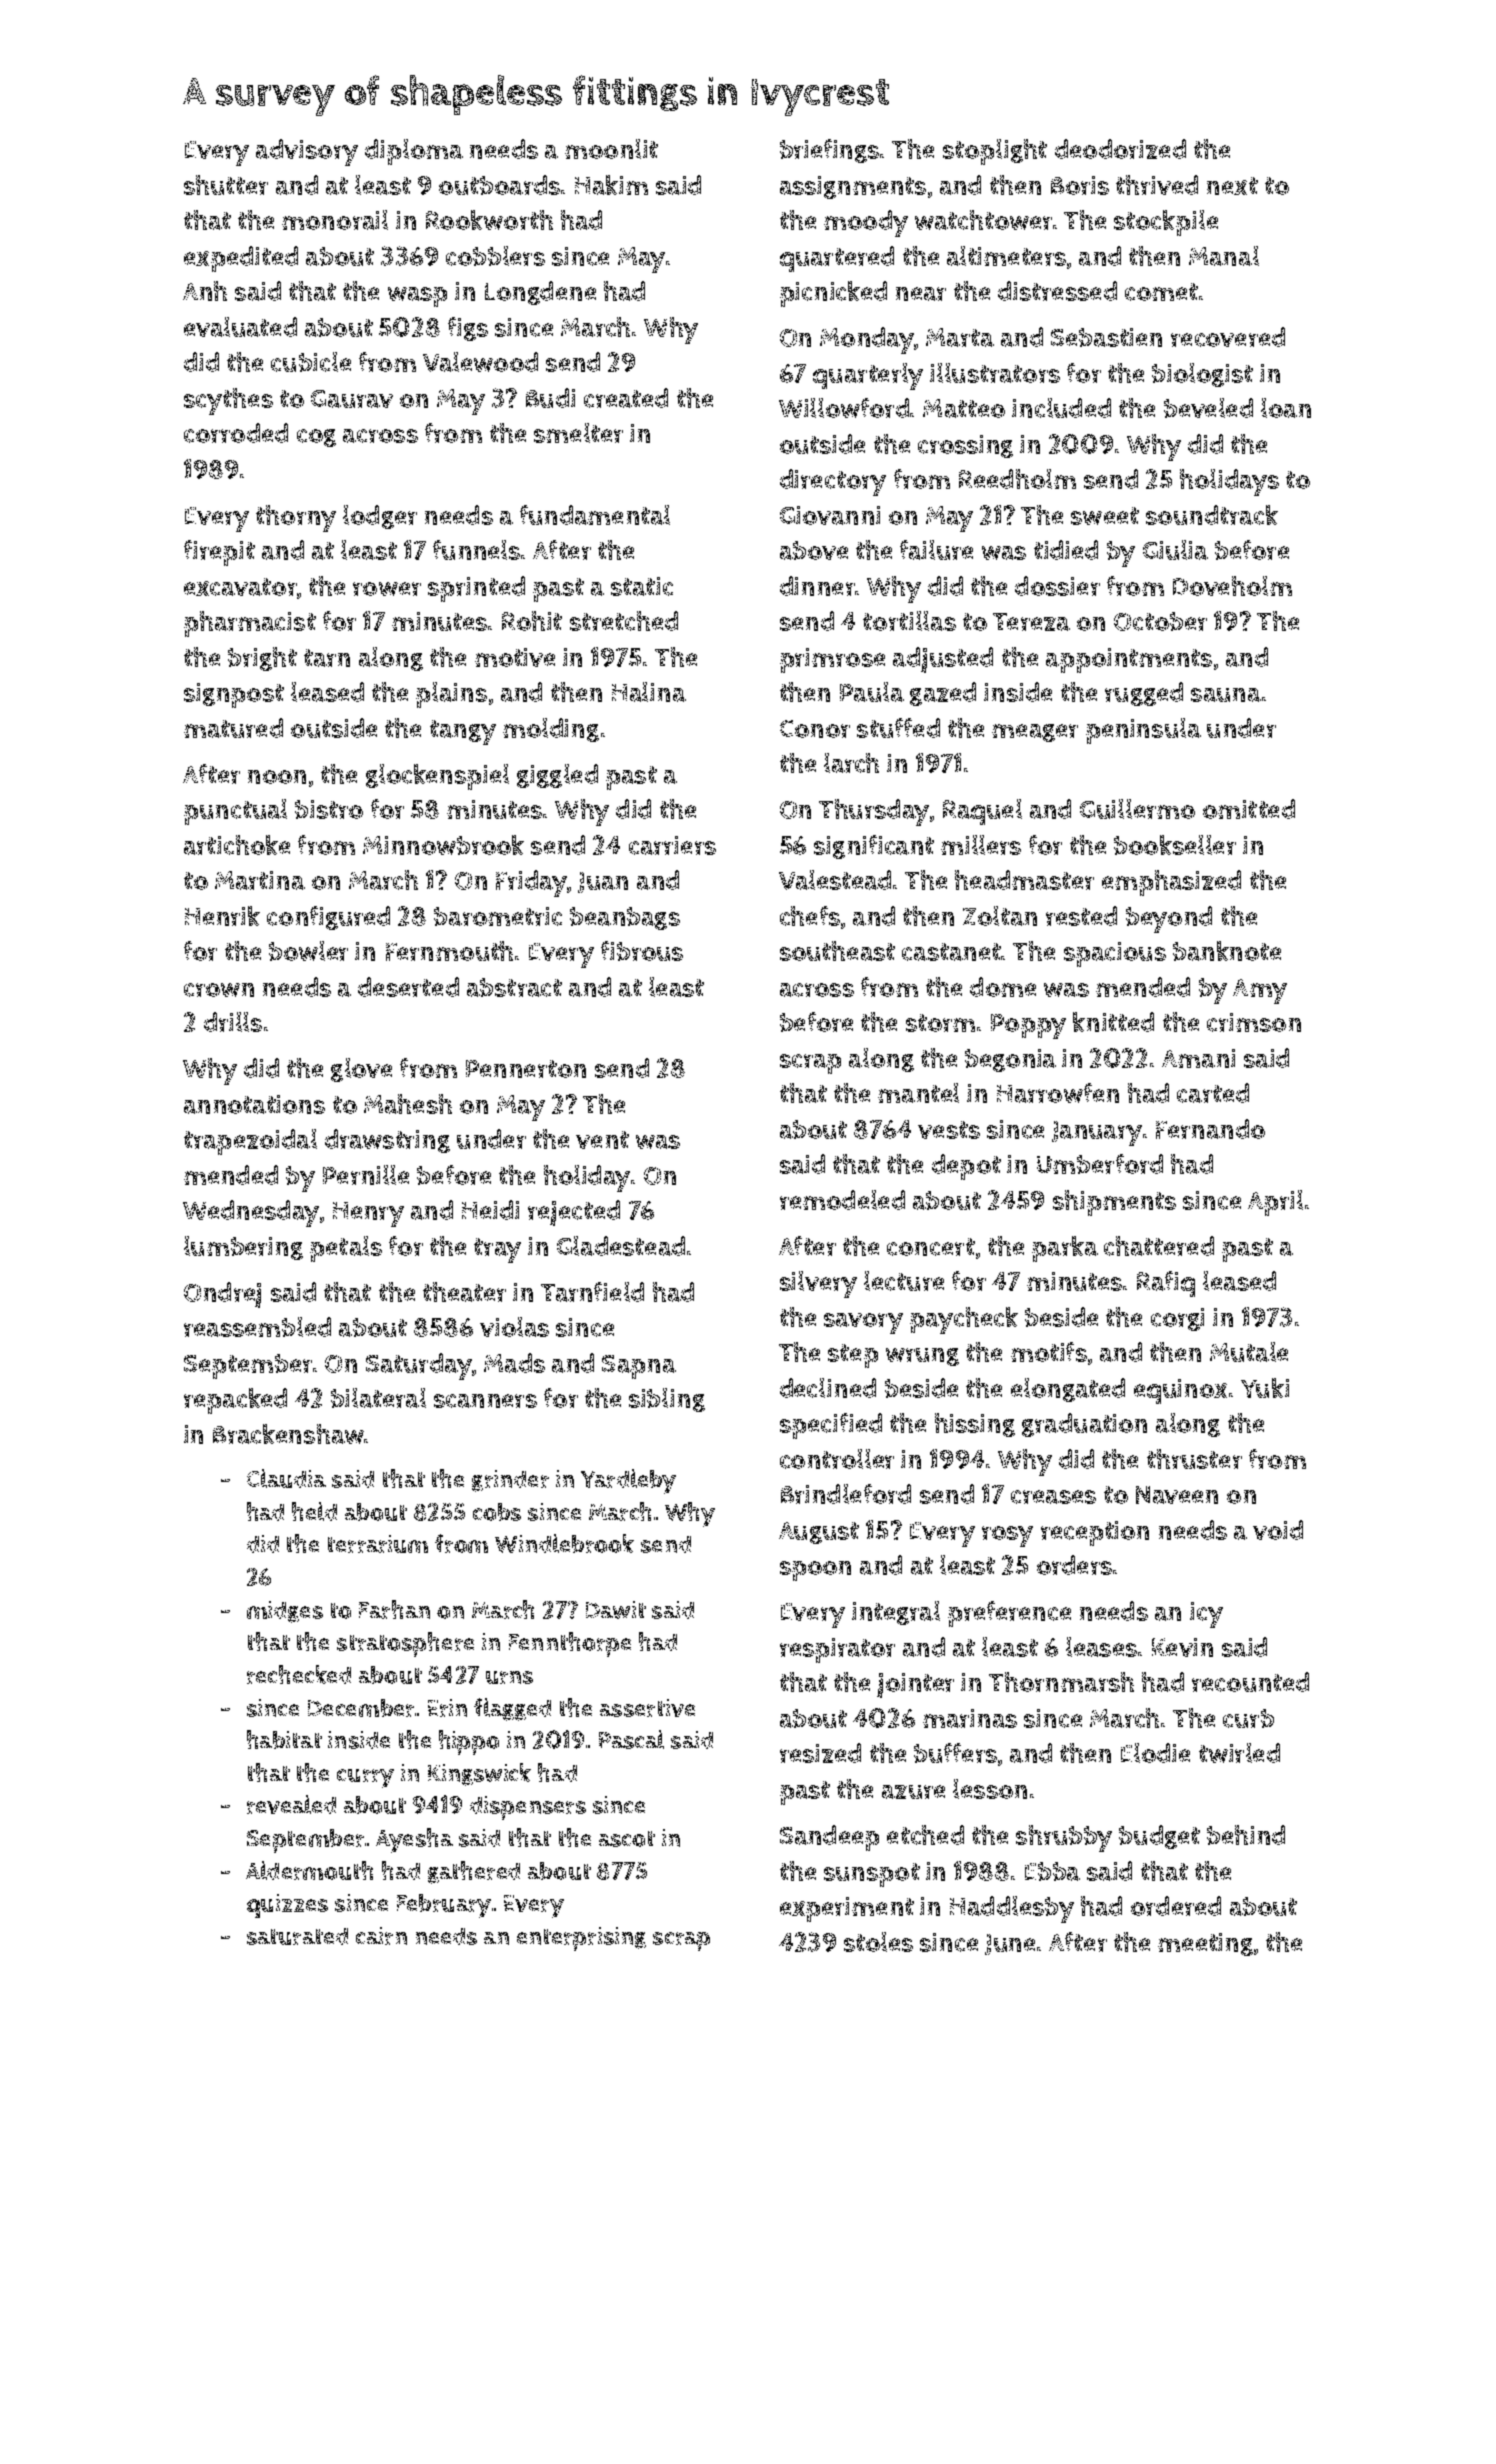 This screenshot has height=2464, width=1496. I want to click on monorail, so click(335, 220).
